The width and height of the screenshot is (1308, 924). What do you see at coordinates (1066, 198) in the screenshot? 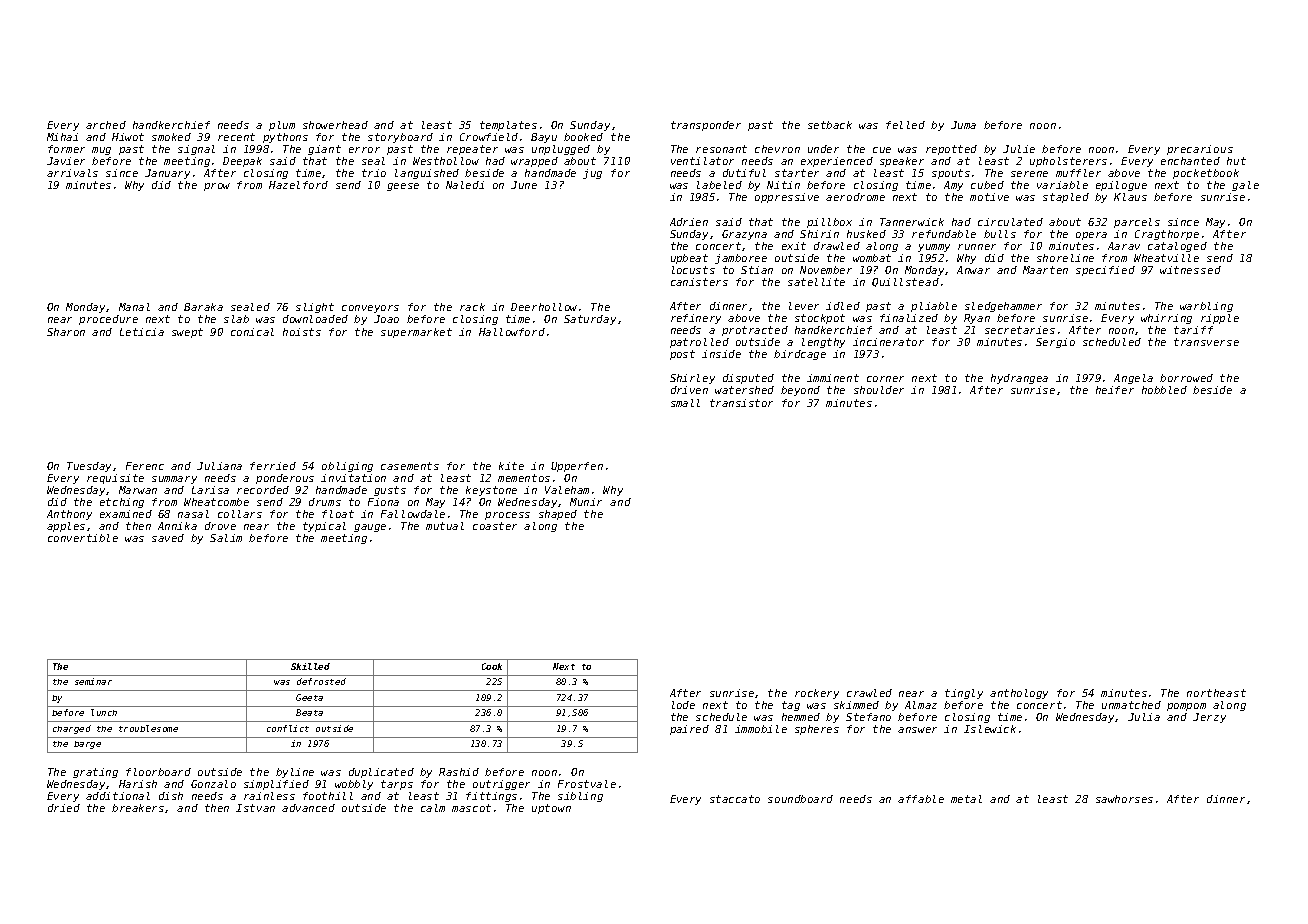
I see `stapled` at bounding box center [1066, 198].
